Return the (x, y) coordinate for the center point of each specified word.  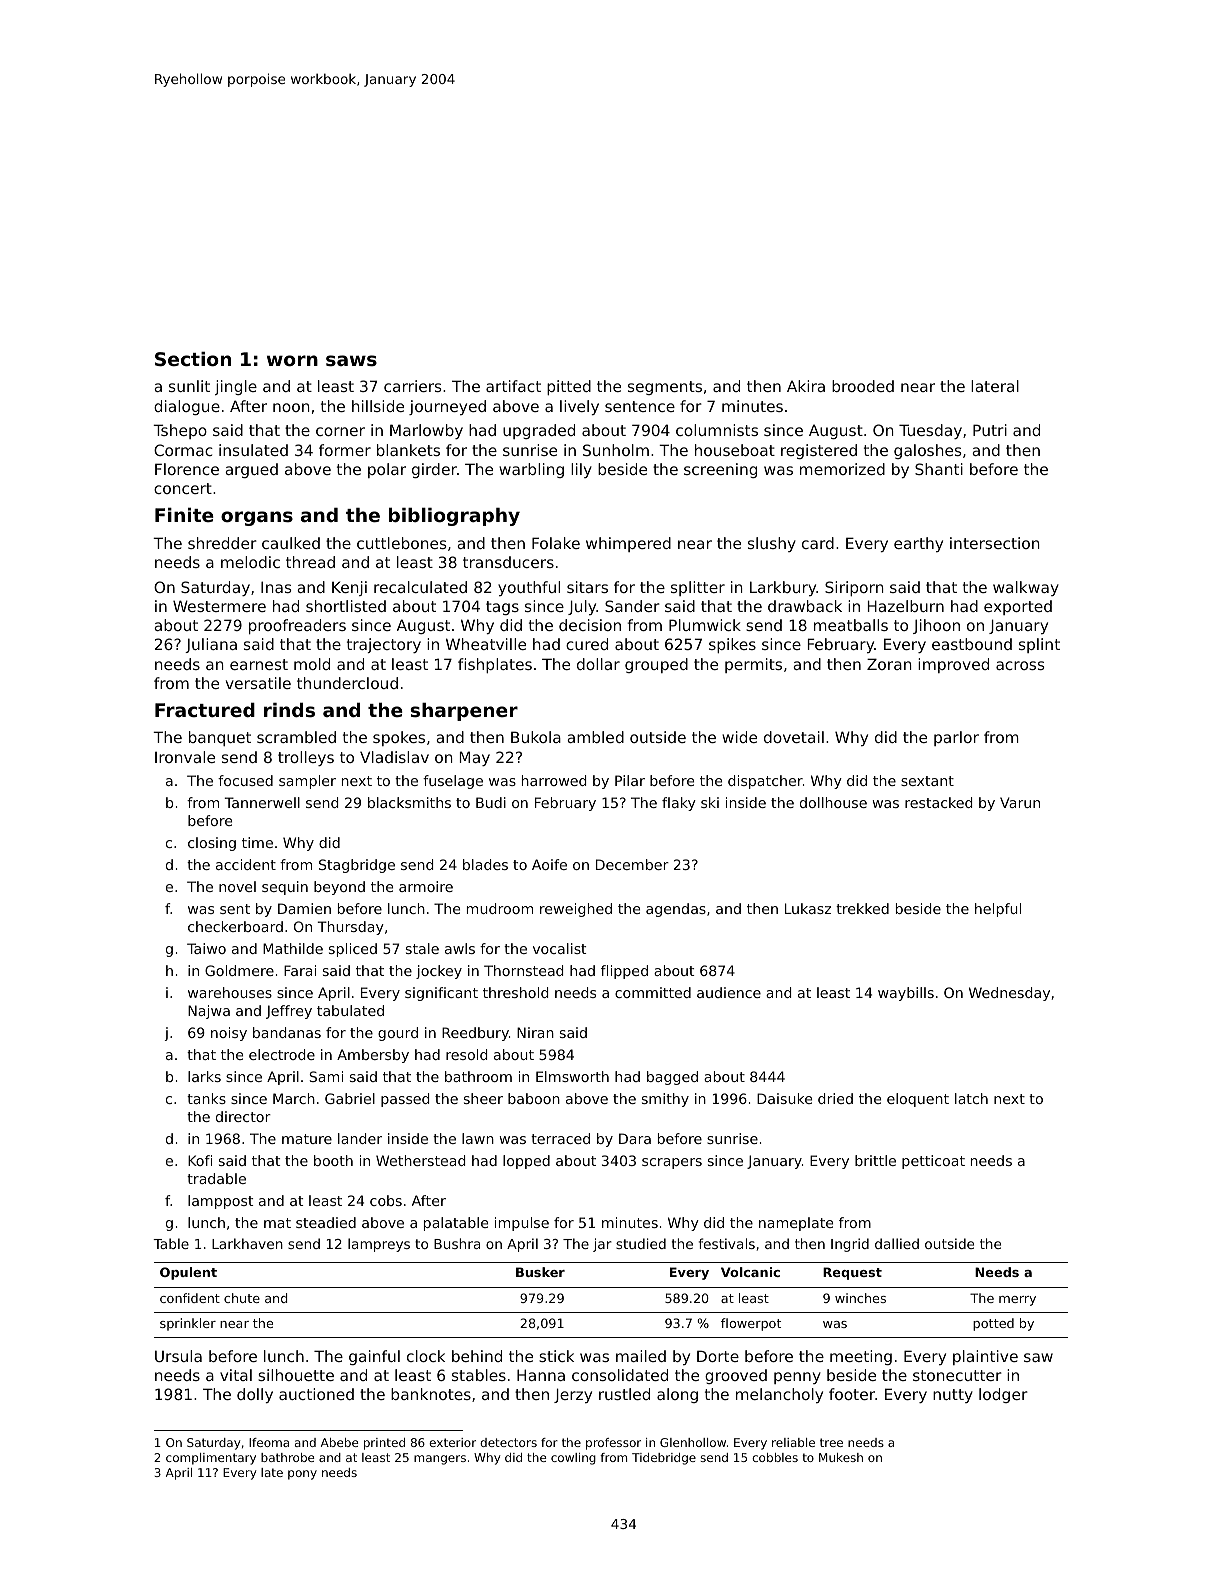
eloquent (918, 1100)
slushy (772, 544)
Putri (990, 430)
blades (485, 864)
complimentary (211, 1459)
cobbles (775, 1457)
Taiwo (206, 948)
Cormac (183, 450)
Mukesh (841, 1457)
